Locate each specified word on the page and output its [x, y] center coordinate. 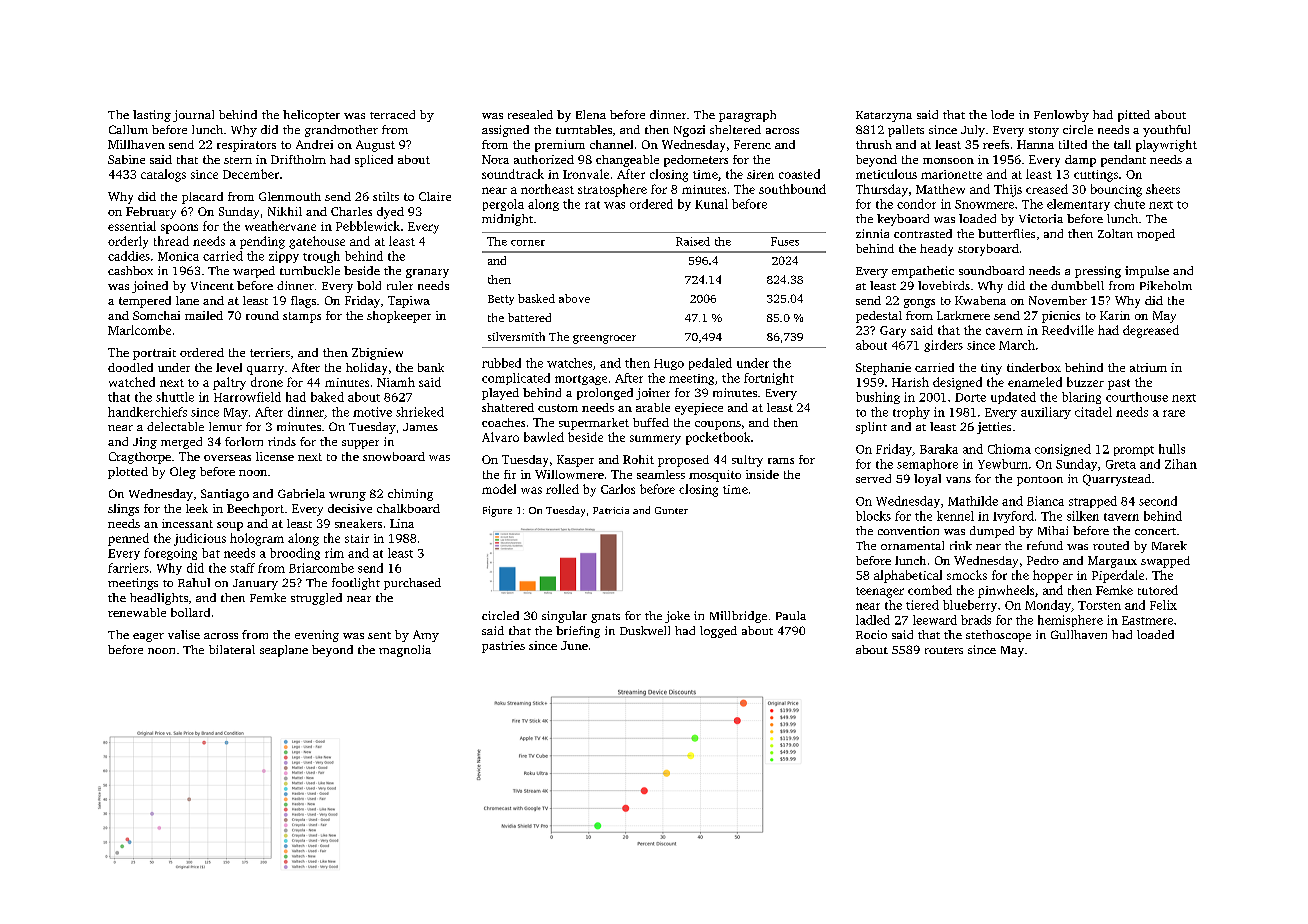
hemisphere [1070, 621]
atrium [1148, 367]
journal [193, 116]
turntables [584, 129]
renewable [137, 612]
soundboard [991, 270]
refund [1045, 545]
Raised [693, 241]
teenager [880, 592]
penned [128, 539]
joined [150, 287]
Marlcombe [139, 330]
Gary [893, 332]
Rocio [871, 634]
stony [1044, 132]
